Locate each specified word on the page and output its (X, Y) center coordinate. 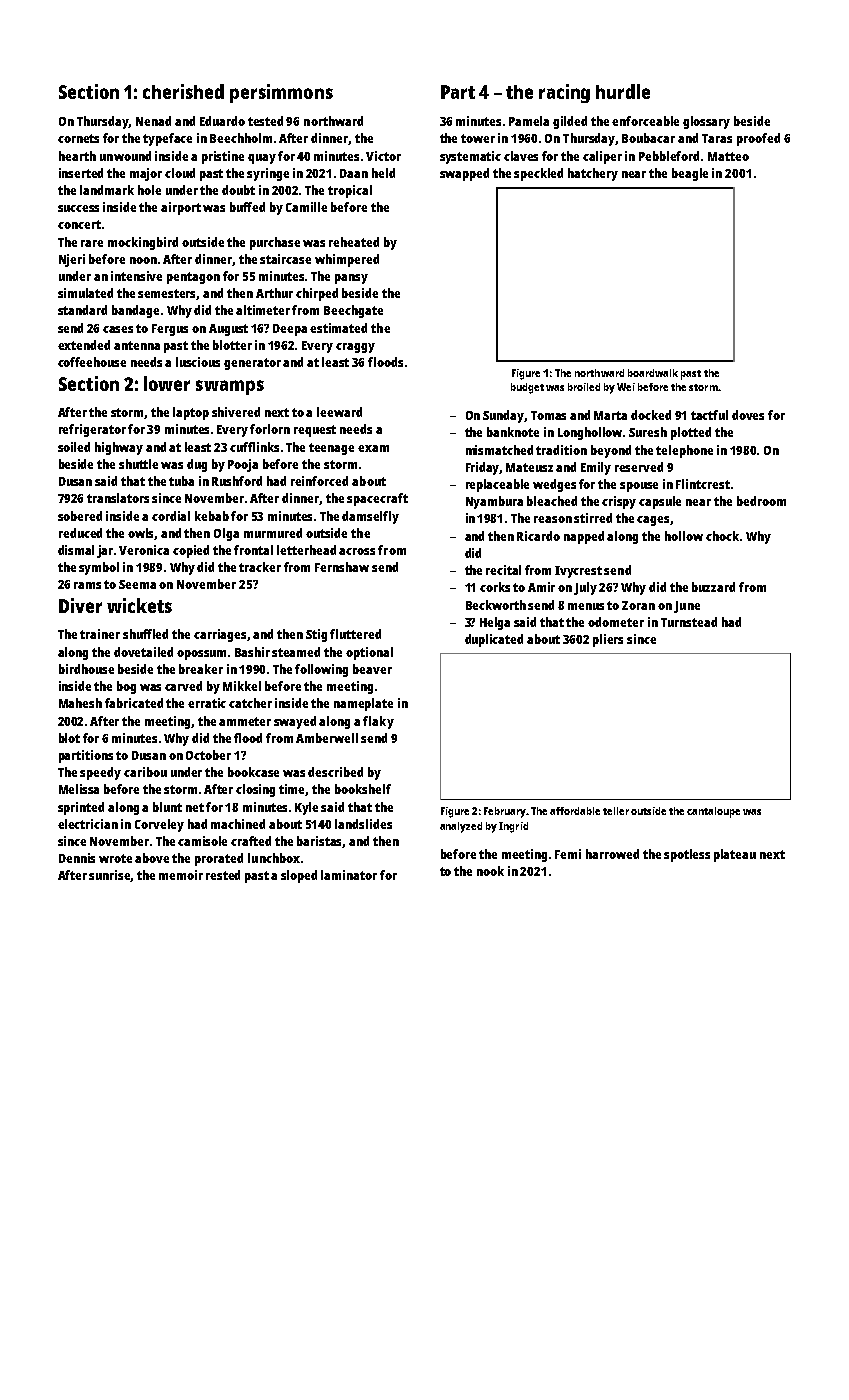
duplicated (494, 640)
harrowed (612, 854)
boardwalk (653, 373)
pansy (351, 279)
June (687, 607)
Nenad (153, 121)
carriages (221, 635)
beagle (690, 174)
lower (167, 383)
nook (490, 871)
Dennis (77, 858)
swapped (464, 174)
